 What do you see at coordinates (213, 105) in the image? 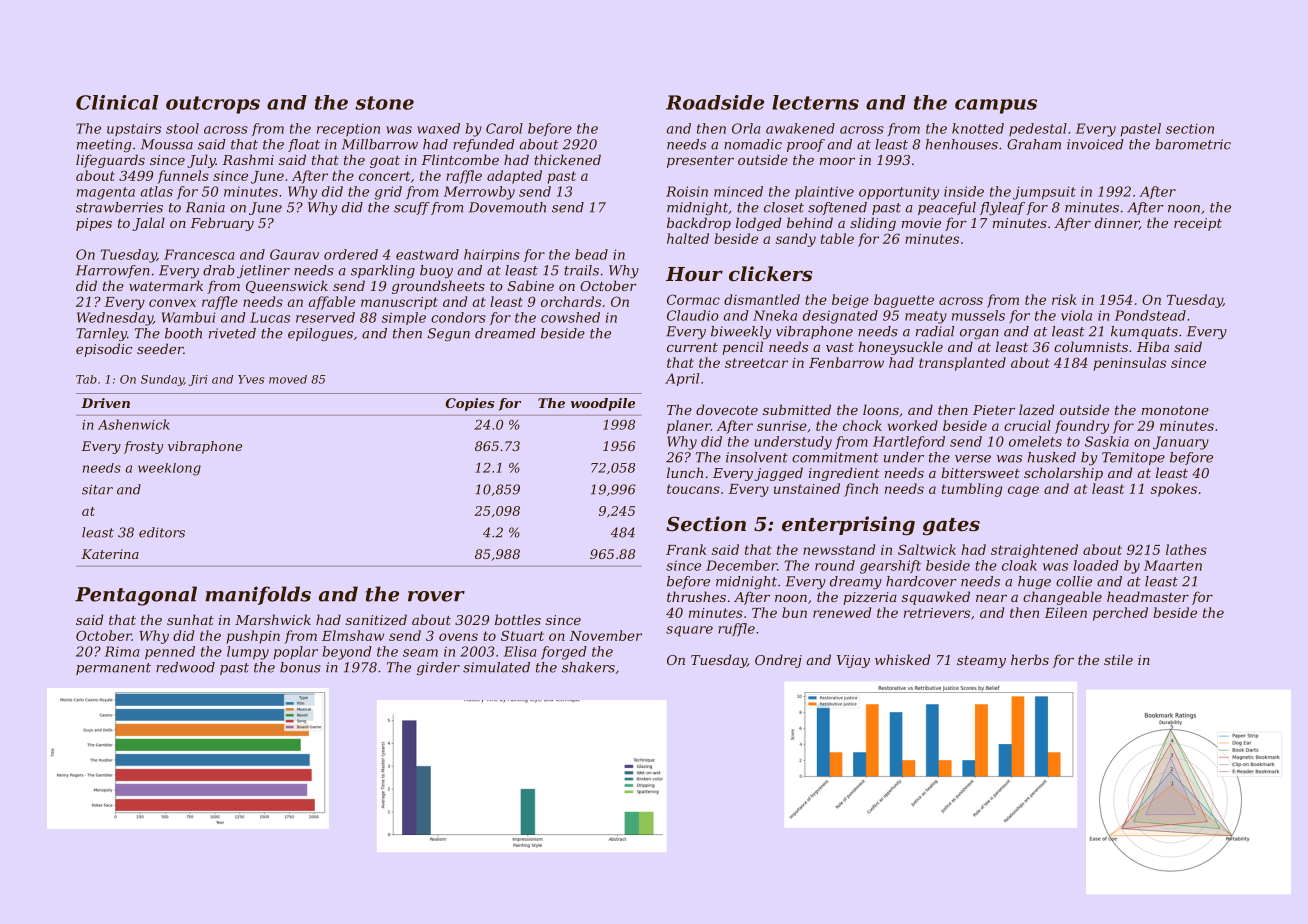
I see `outcrops` at bounding box center [213, 105].
